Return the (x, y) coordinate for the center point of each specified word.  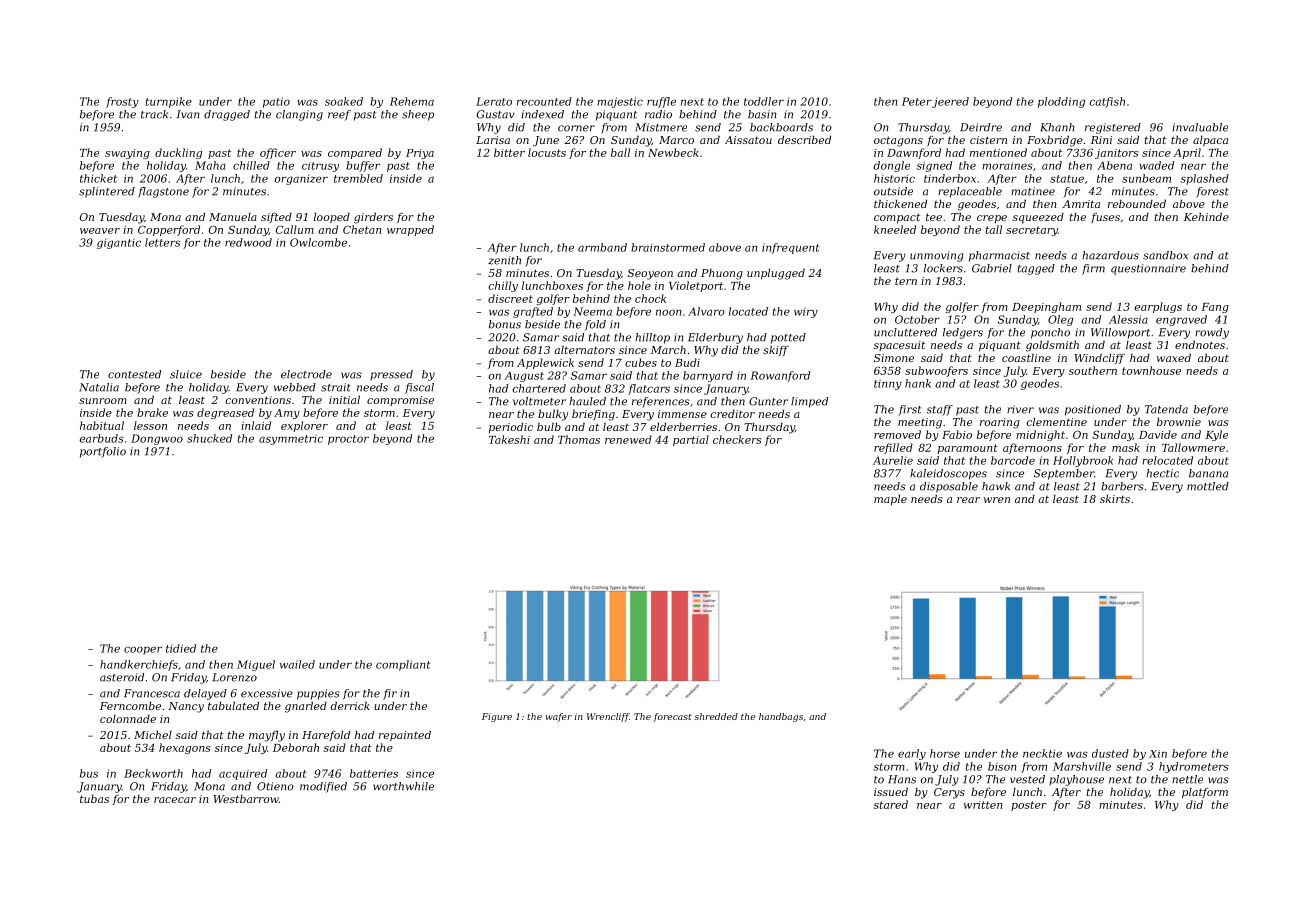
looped (332, 217)
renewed (628, 439)
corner (576, 128)
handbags (781, 717)
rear (968, 500)
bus (89, 773)
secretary (1032, 231)
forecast (672, 717)
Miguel (256, 665)
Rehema (412, 101)
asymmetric (291, 439)
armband (602, 247)
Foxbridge (1055, 141)
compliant (403, 665)
